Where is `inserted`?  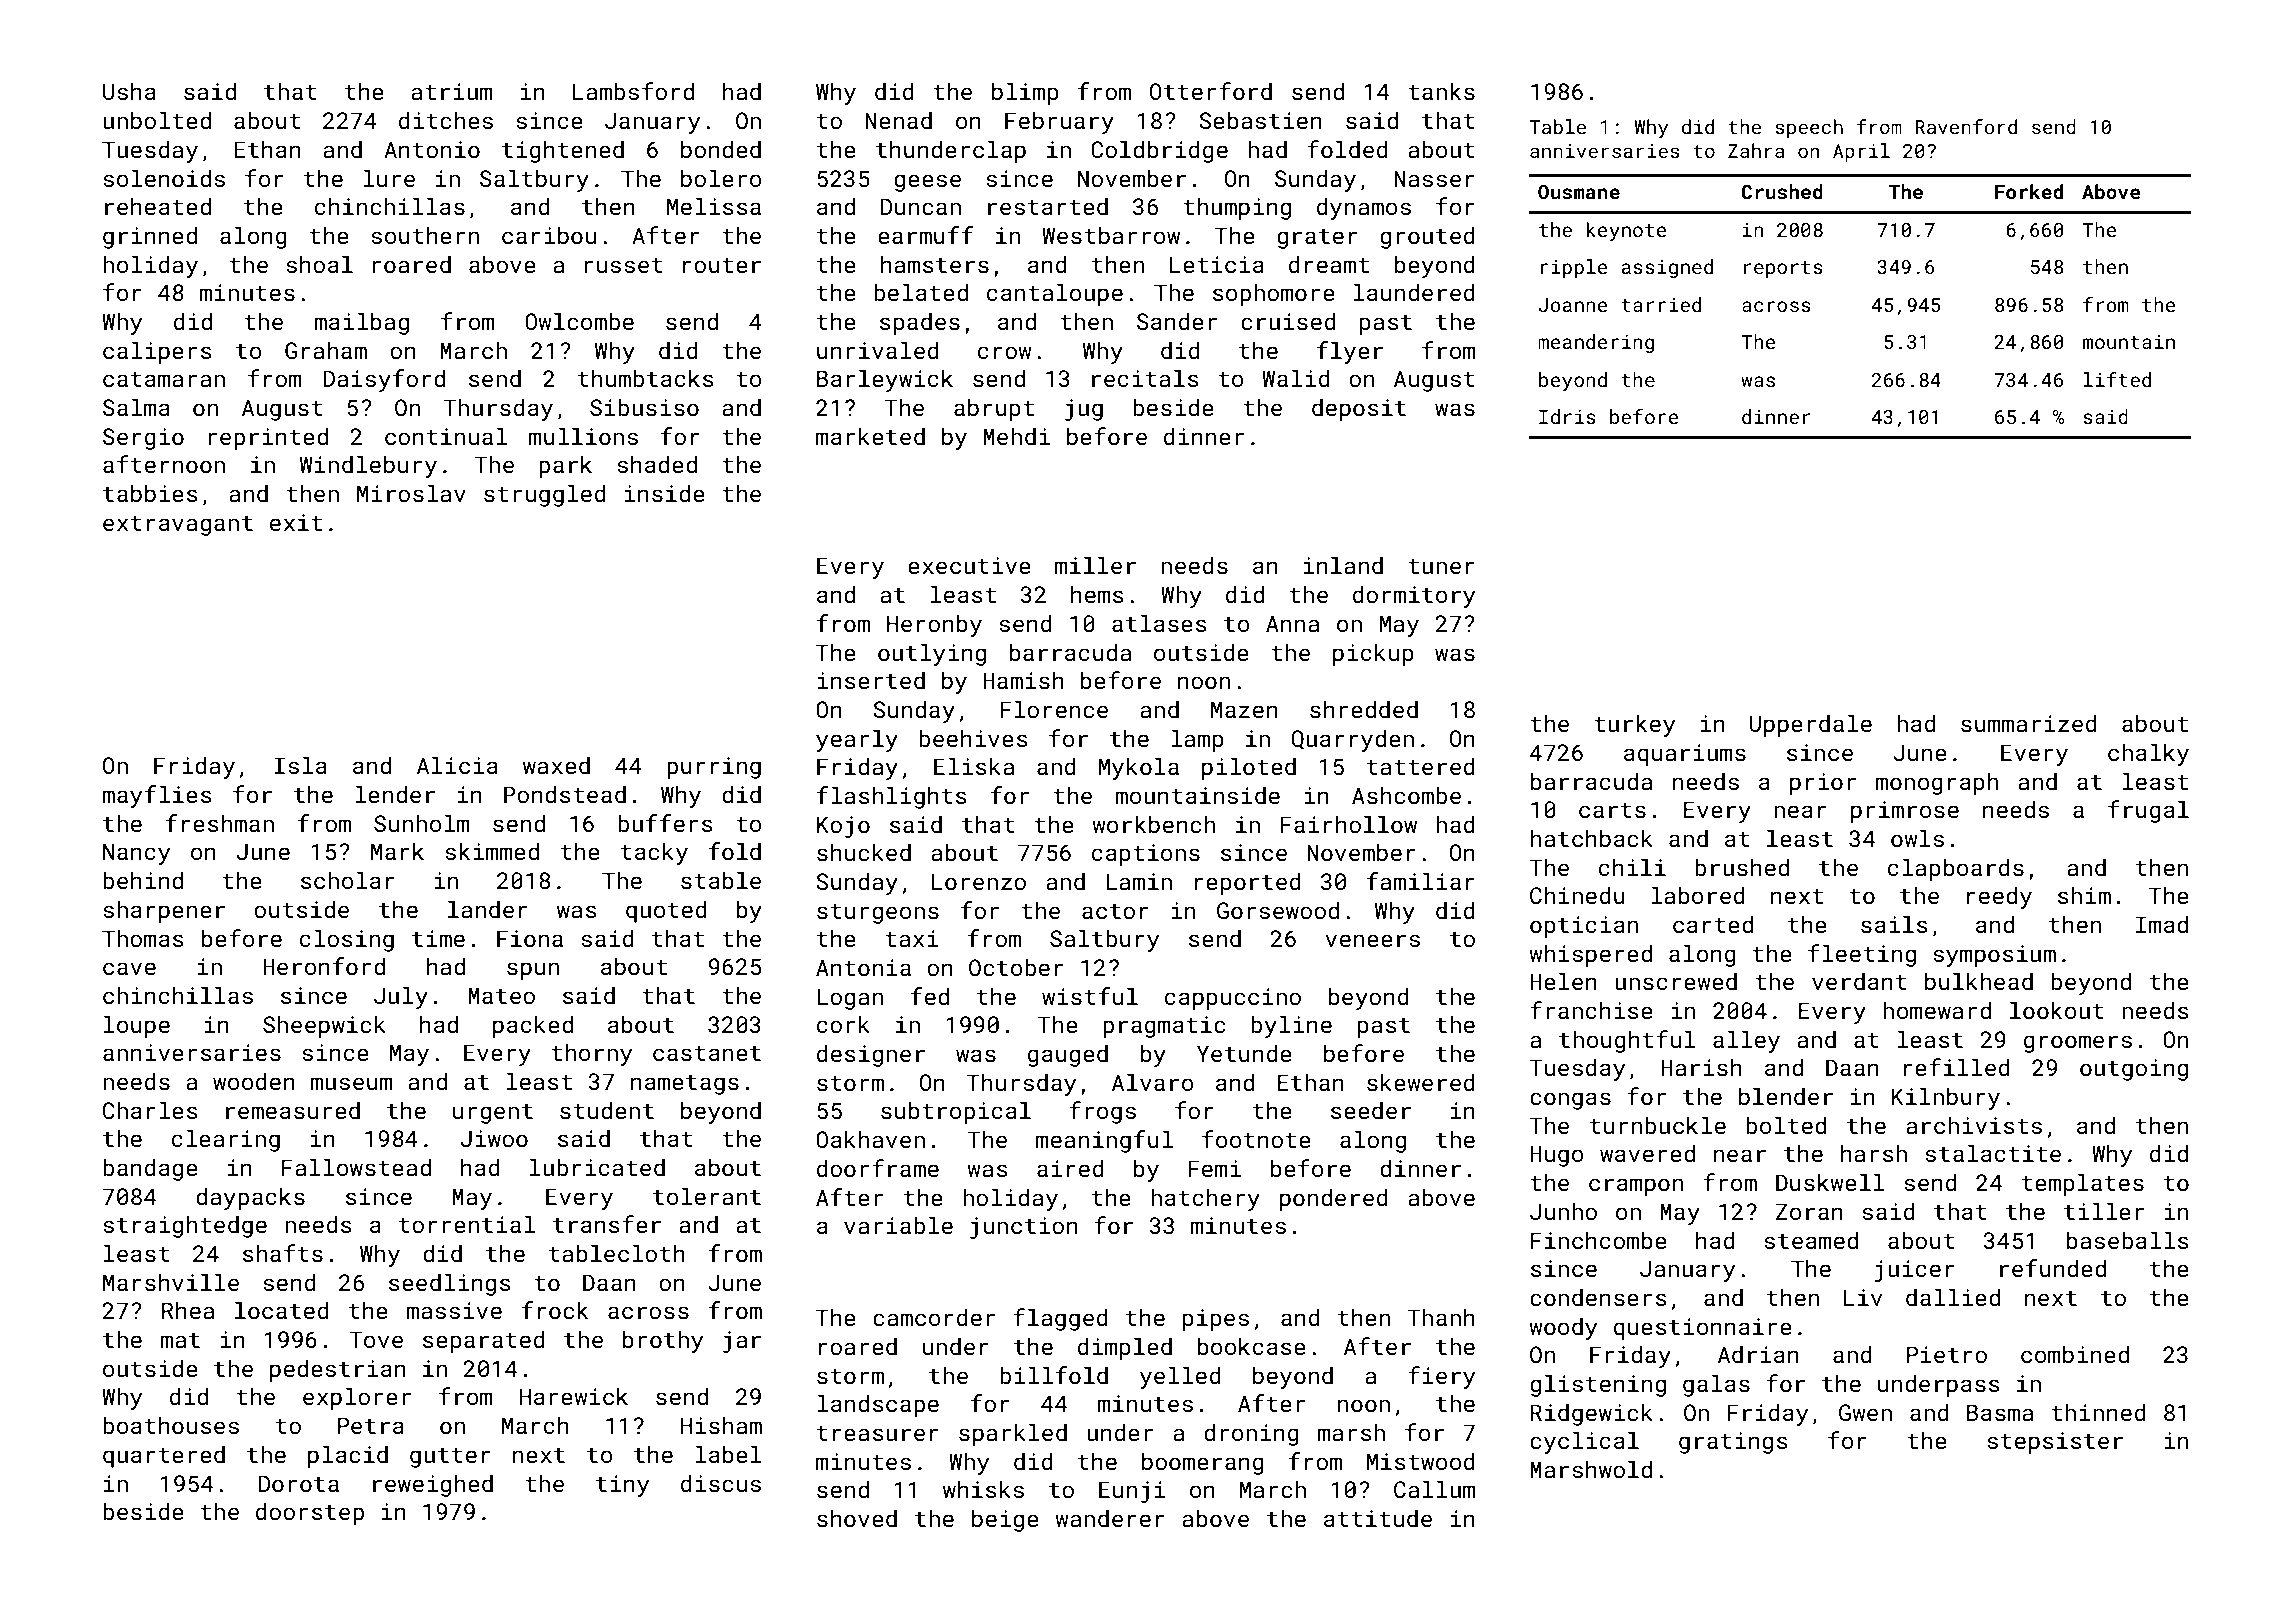 inserted is located at coordinates (871, 680).
